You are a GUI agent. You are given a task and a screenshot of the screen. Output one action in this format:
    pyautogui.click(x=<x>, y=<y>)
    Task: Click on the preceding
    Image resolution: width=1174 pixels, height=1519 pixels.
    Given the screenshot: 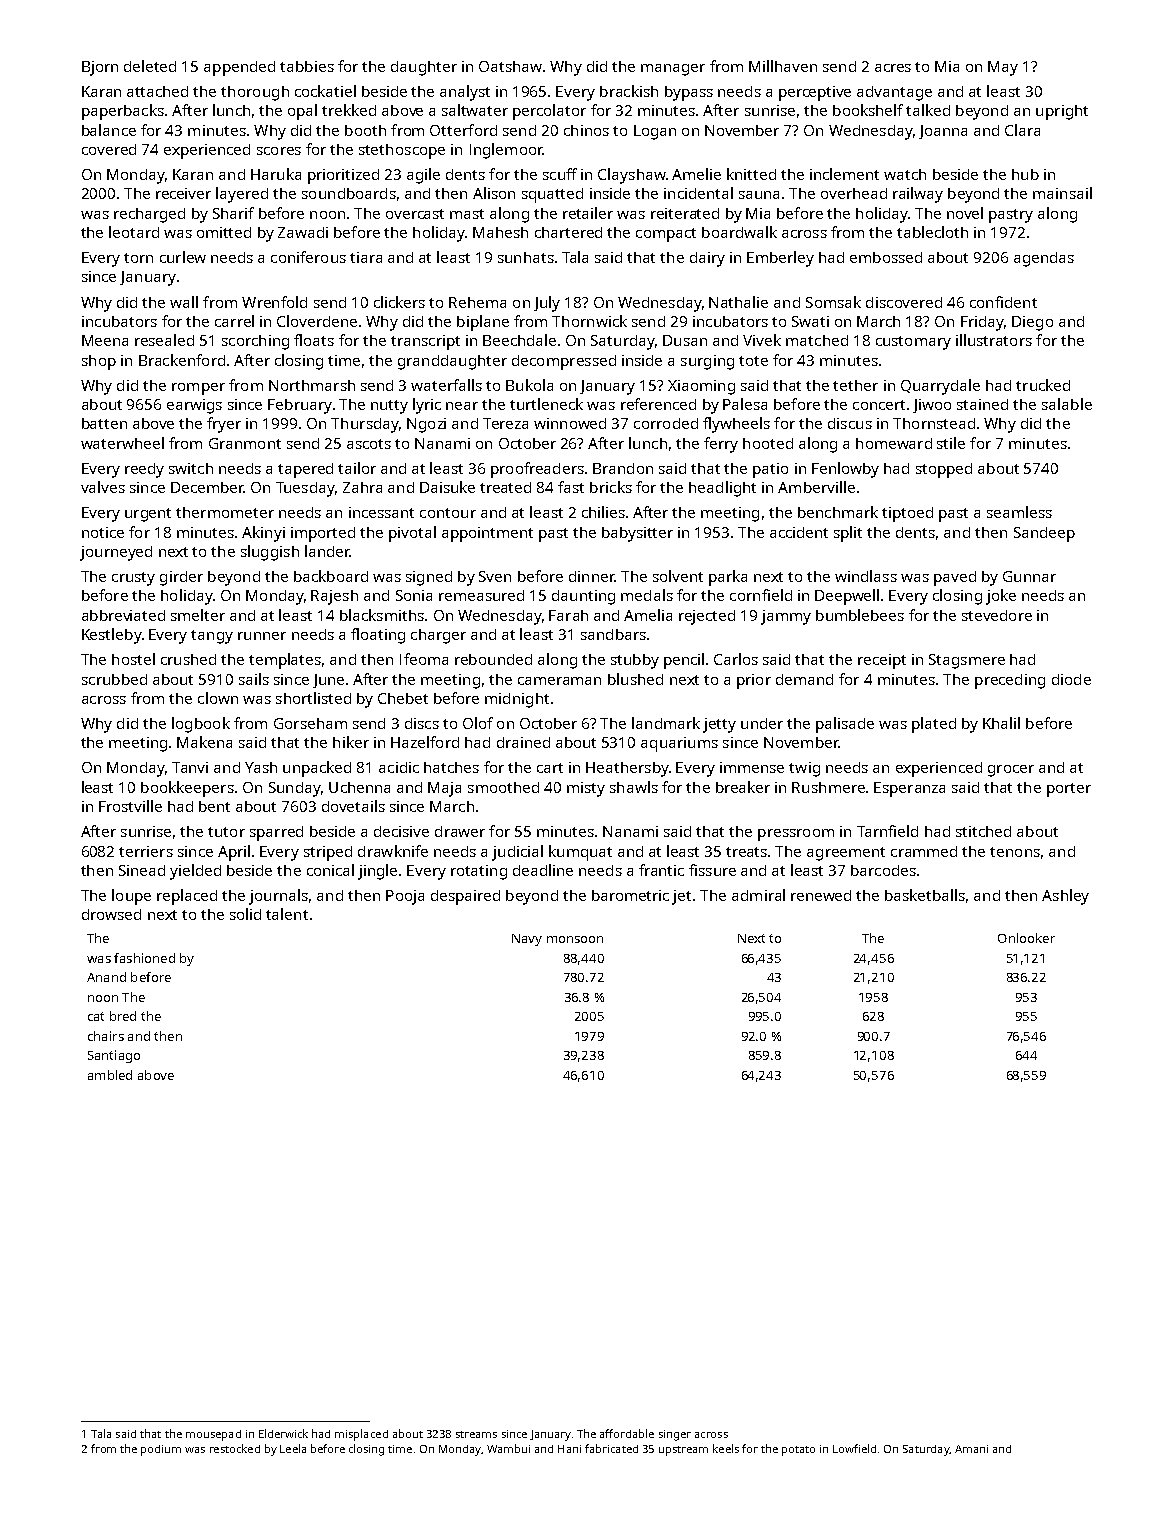 What is the action you would take?
    pyautogui.click(x=1010, y=681)
